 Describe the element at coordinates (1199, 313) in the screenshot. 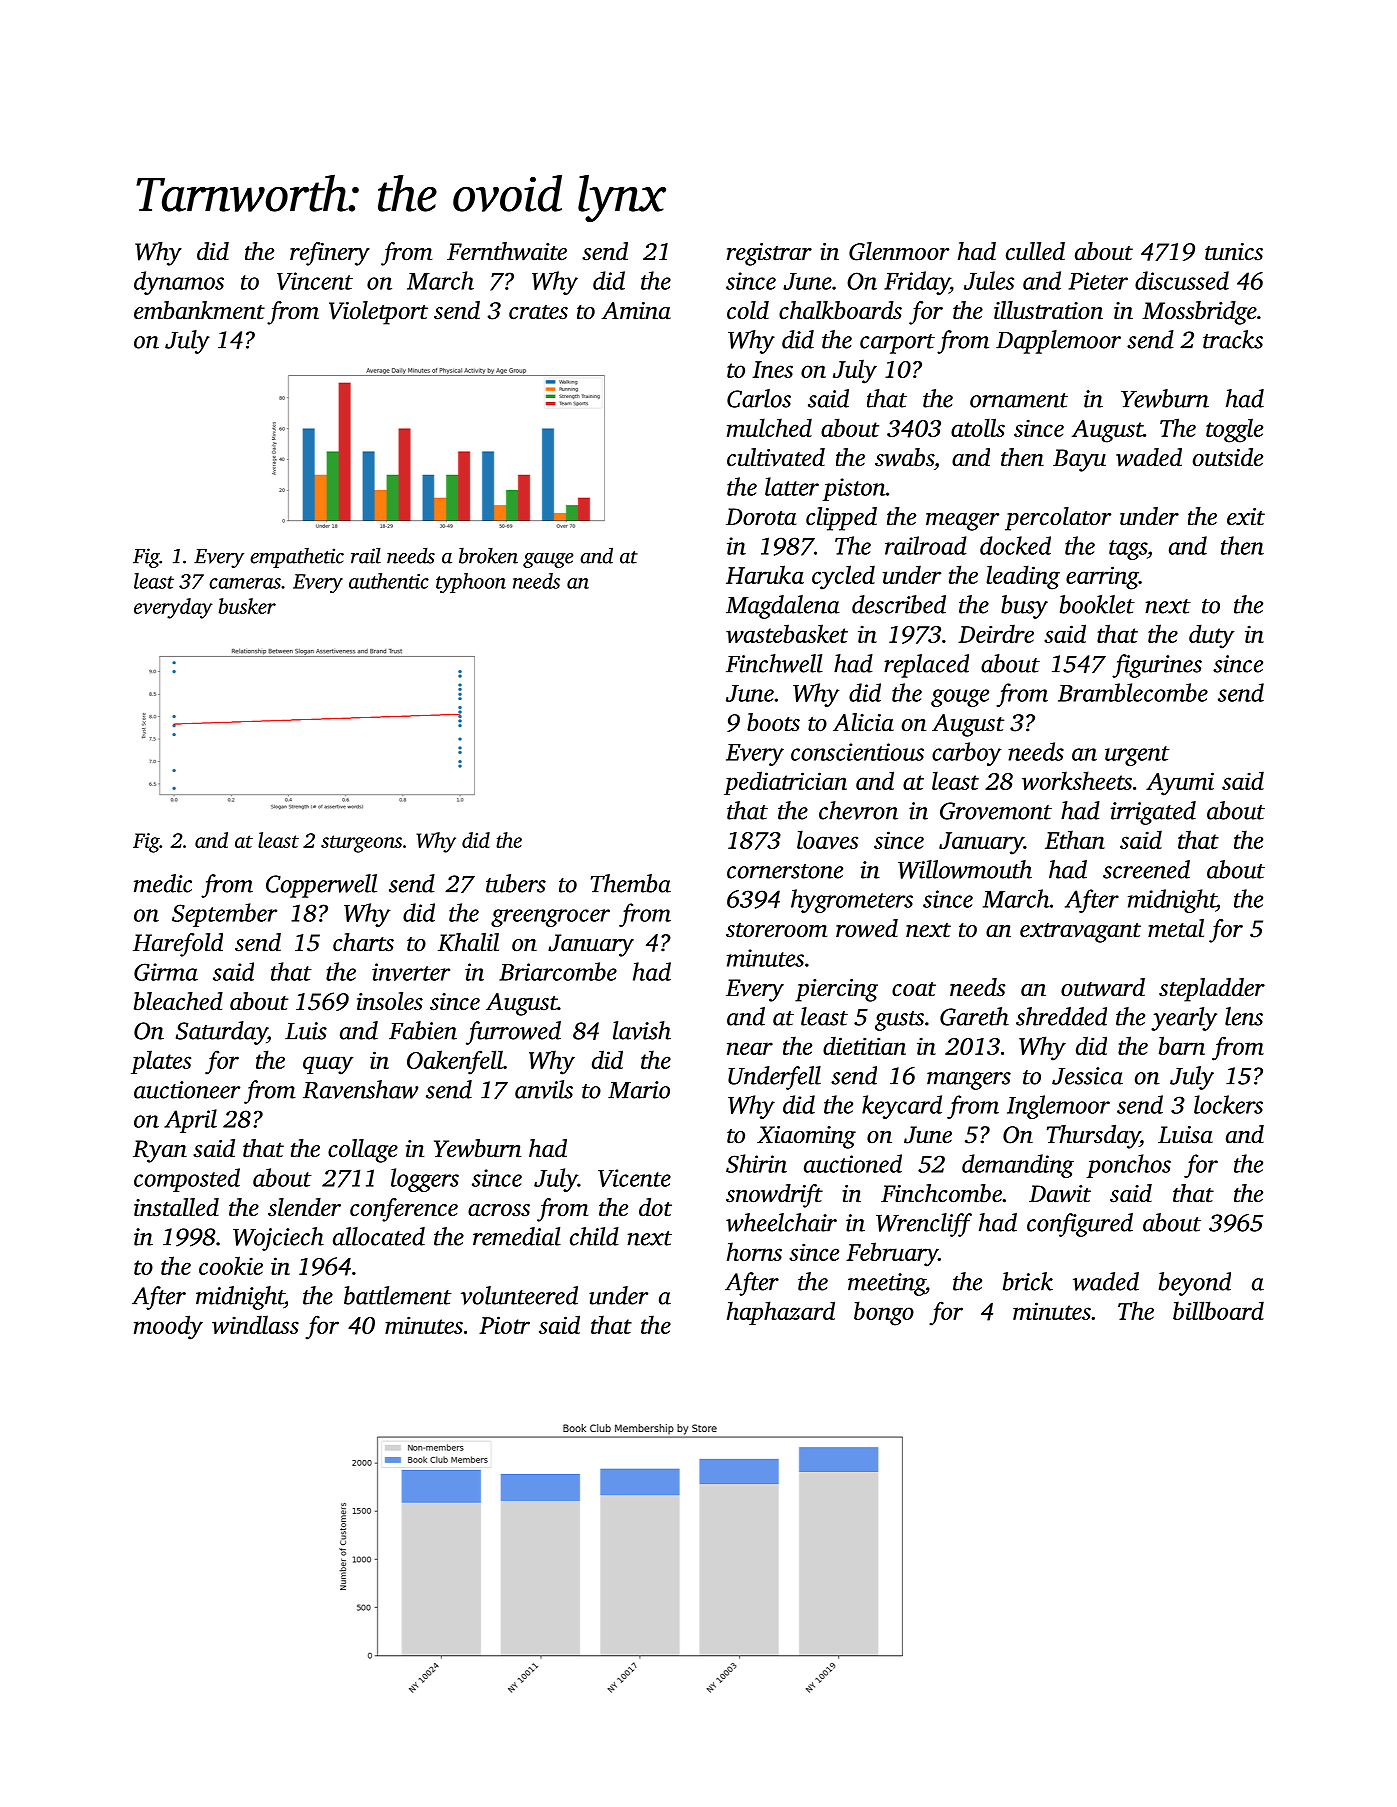

I see `Mossbridge` at that location.
